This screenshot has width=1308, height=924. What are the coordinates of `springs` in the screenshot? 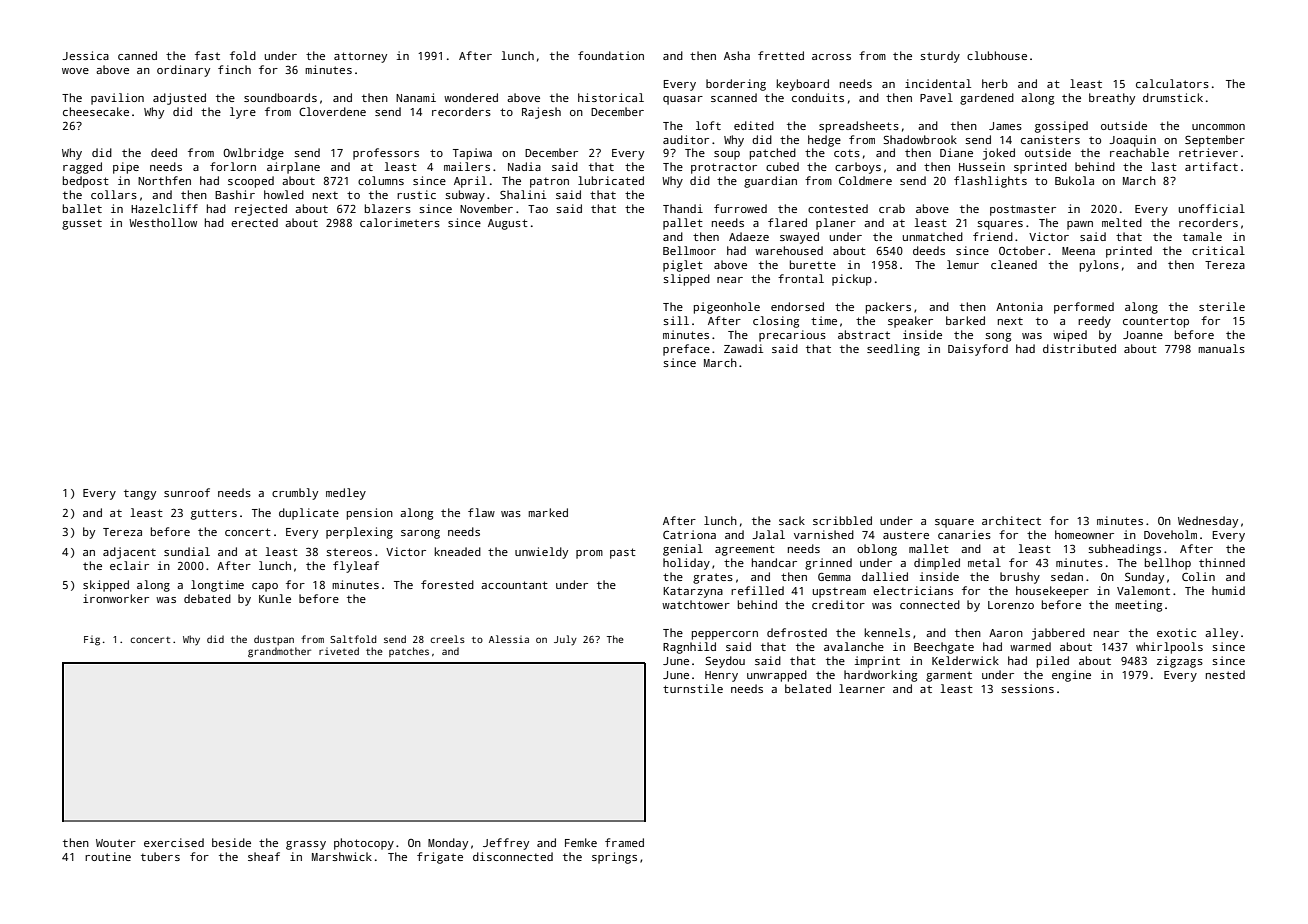 It's located at (614, 858).
